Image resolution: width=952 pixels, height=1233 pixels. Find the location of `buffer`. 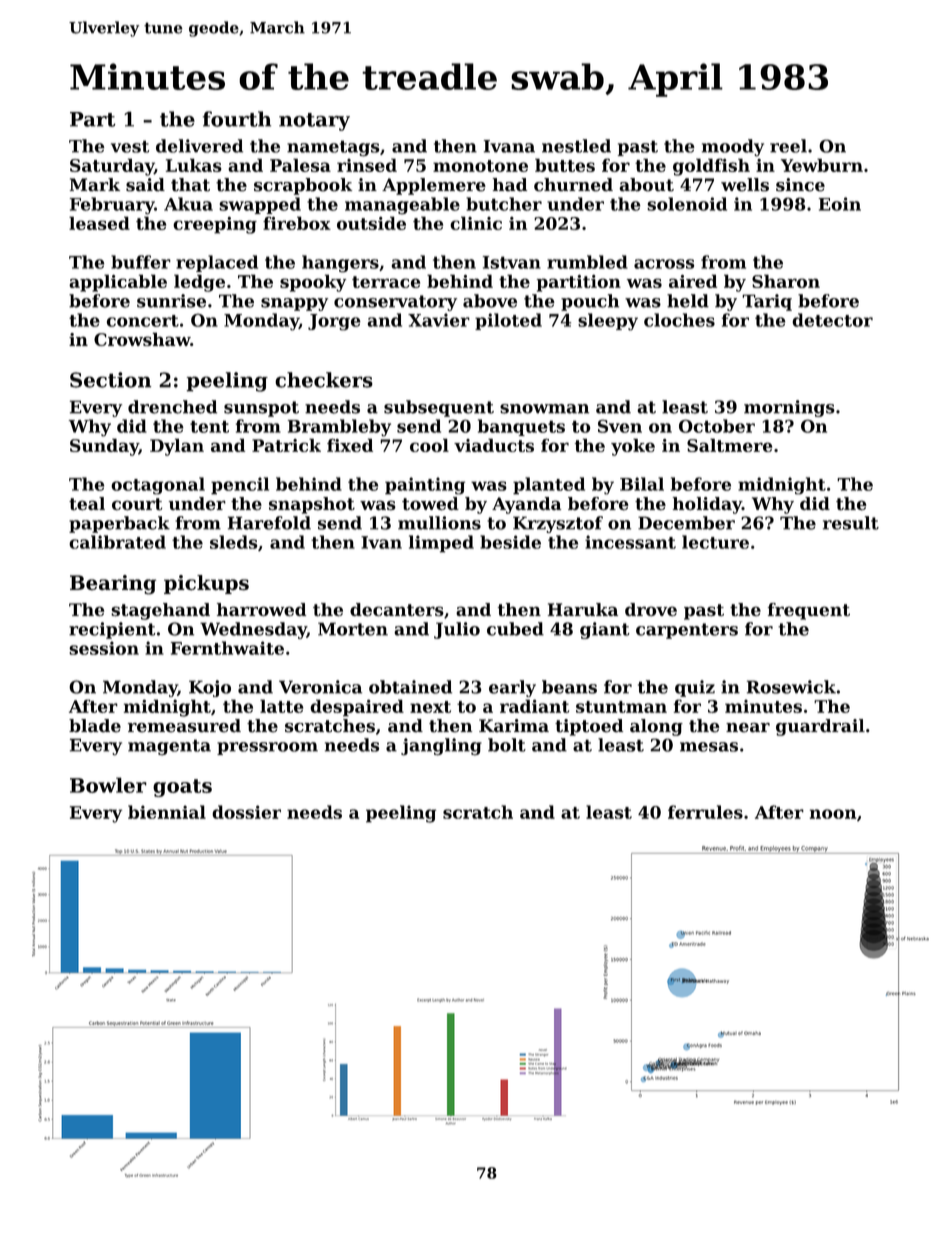

buffer is located at coordinates (141, 262).
